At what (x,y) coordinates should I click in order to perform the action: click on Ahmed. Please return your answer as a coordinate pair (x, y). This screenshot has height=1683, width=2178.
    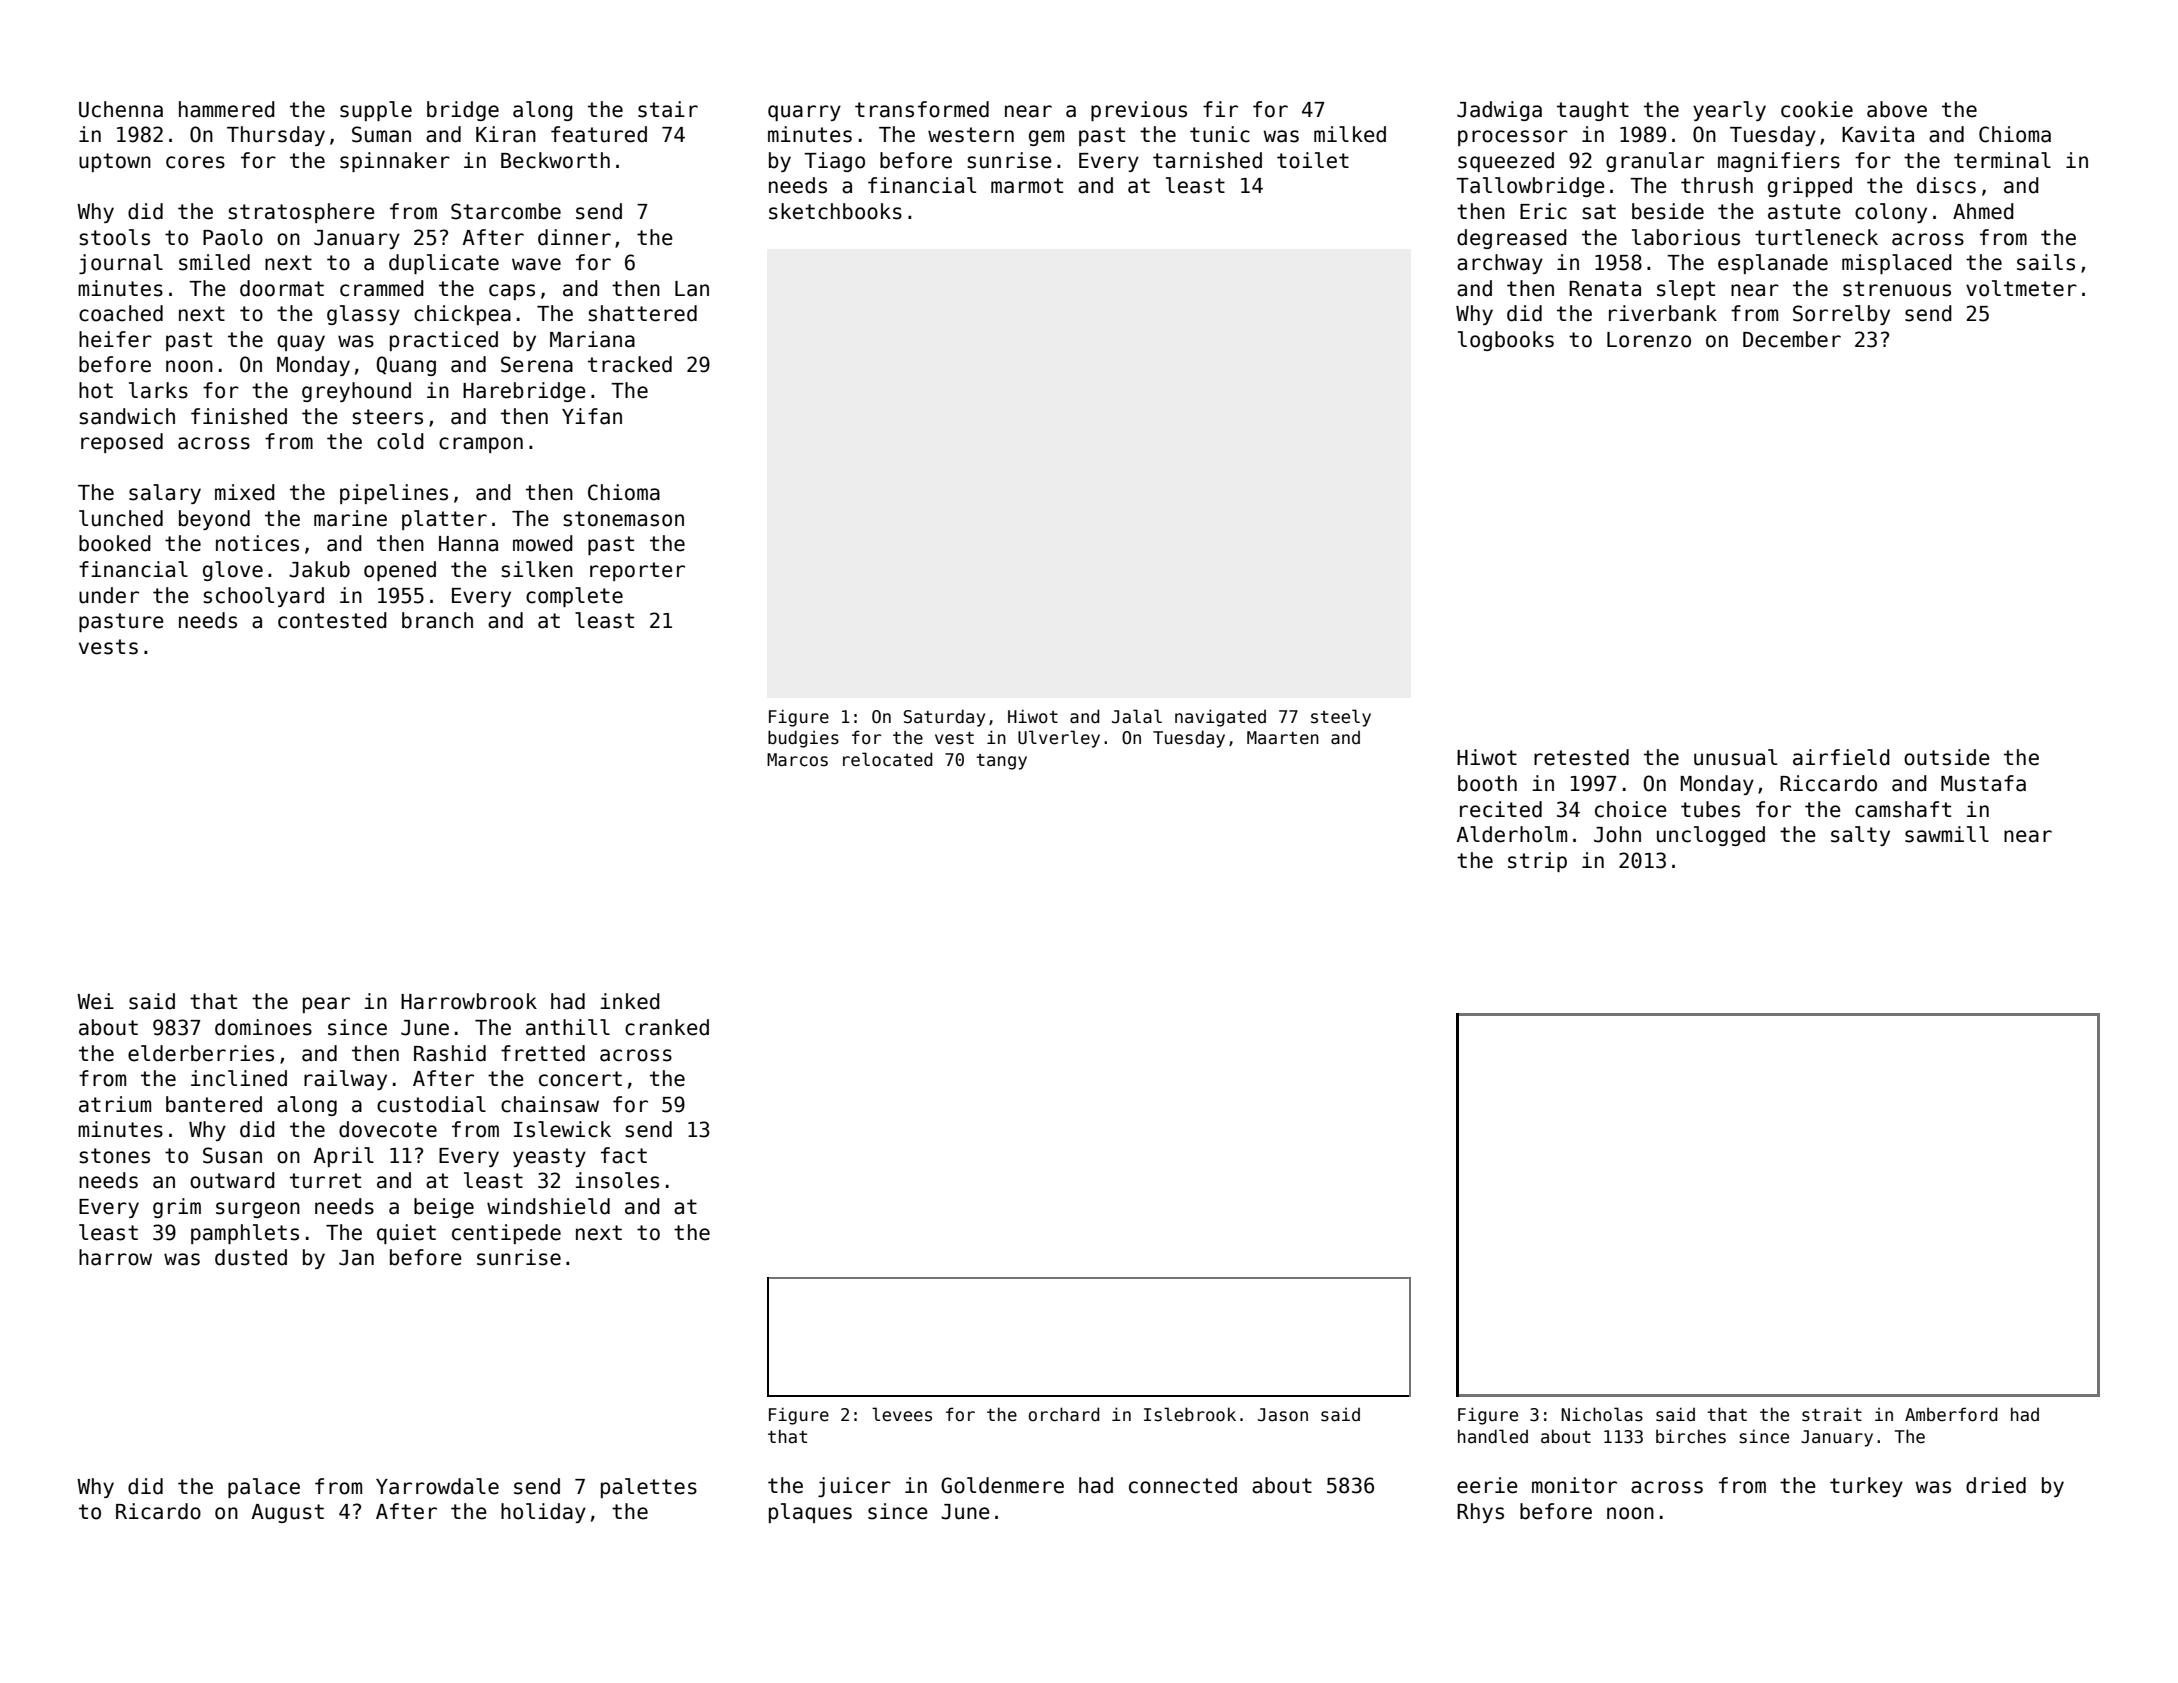
    Looking at the image, I should click on (1983, 211).
